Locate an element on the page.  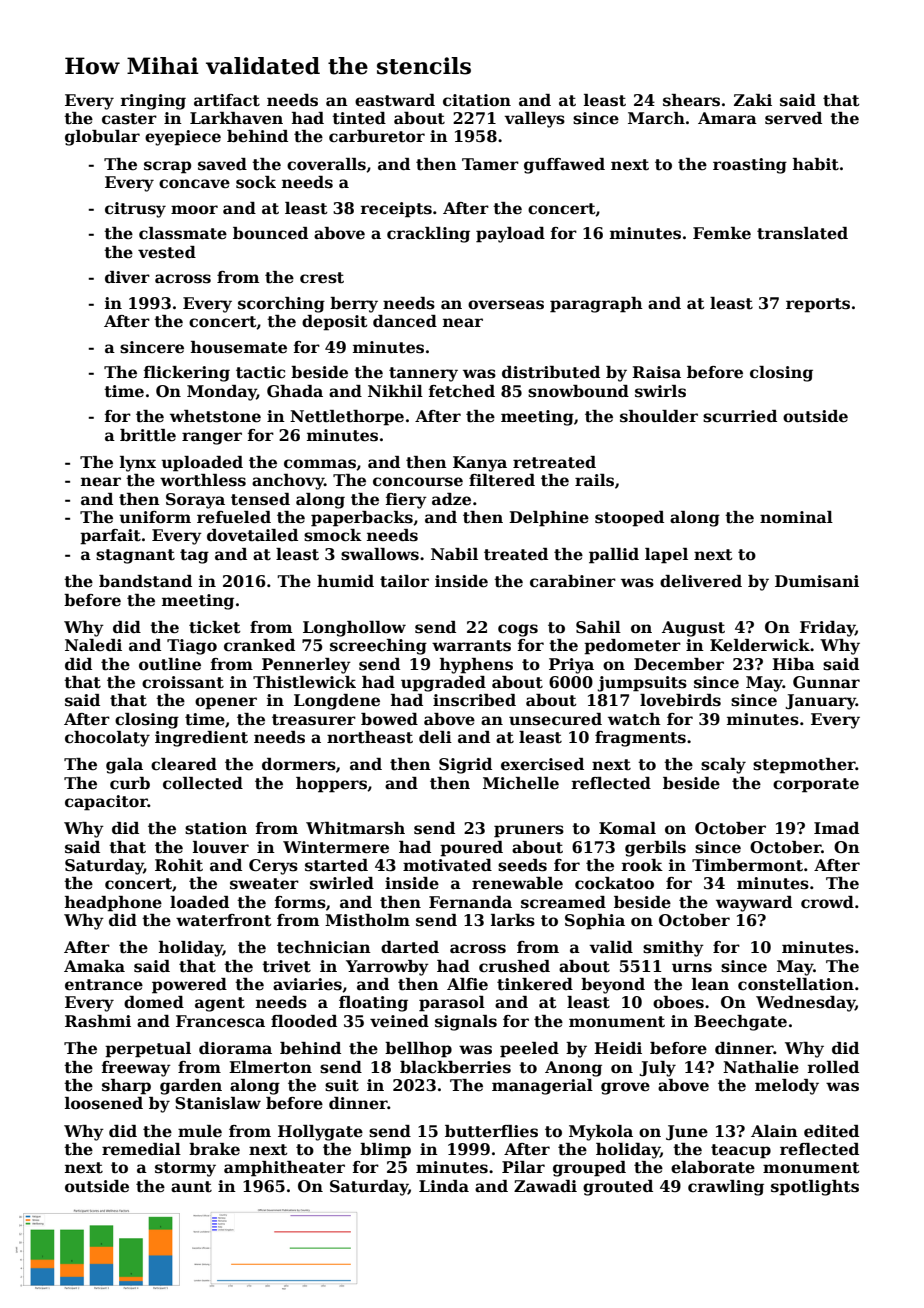
Nabil is located at coordinates (454, 554).
